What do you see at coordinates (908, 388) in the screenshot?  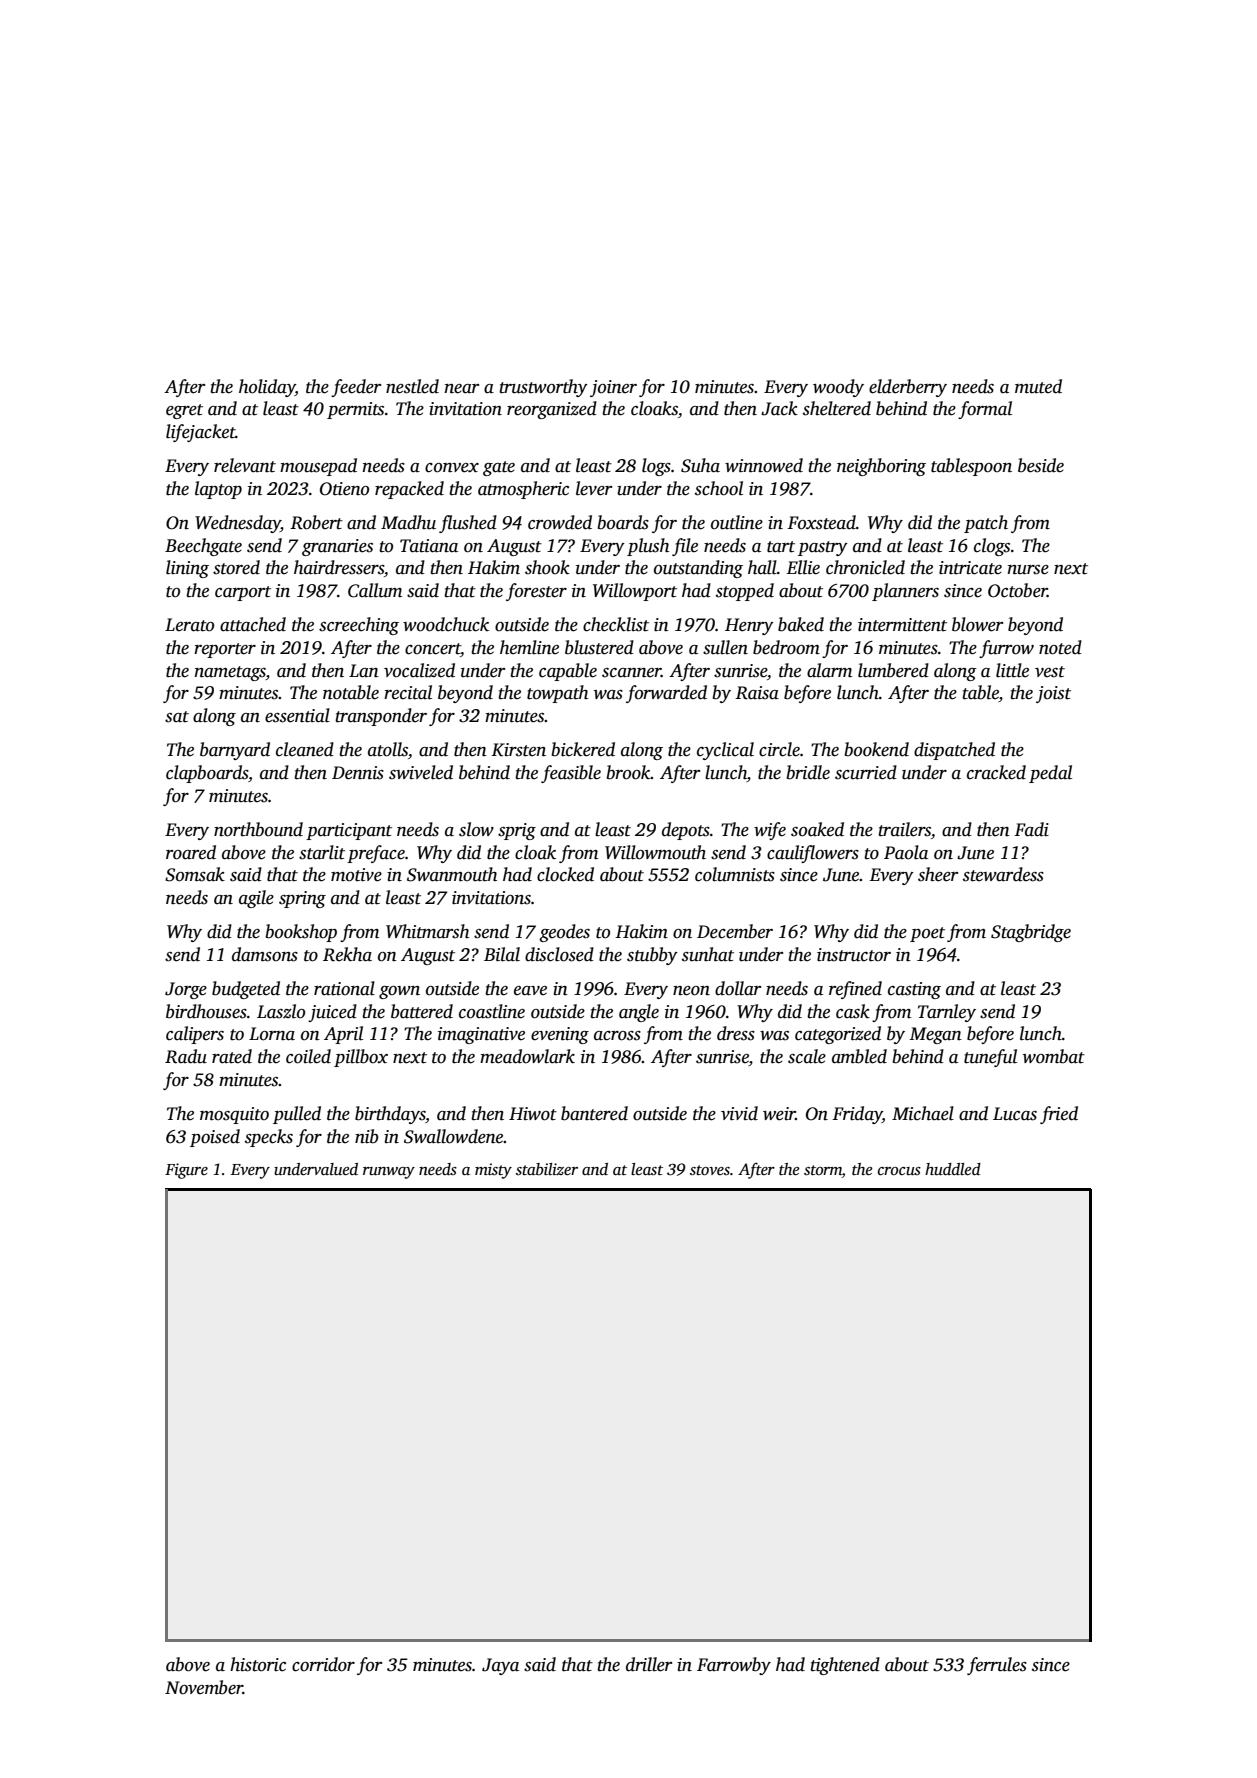 I see `elderberry` at bounding box center [908, 388].
